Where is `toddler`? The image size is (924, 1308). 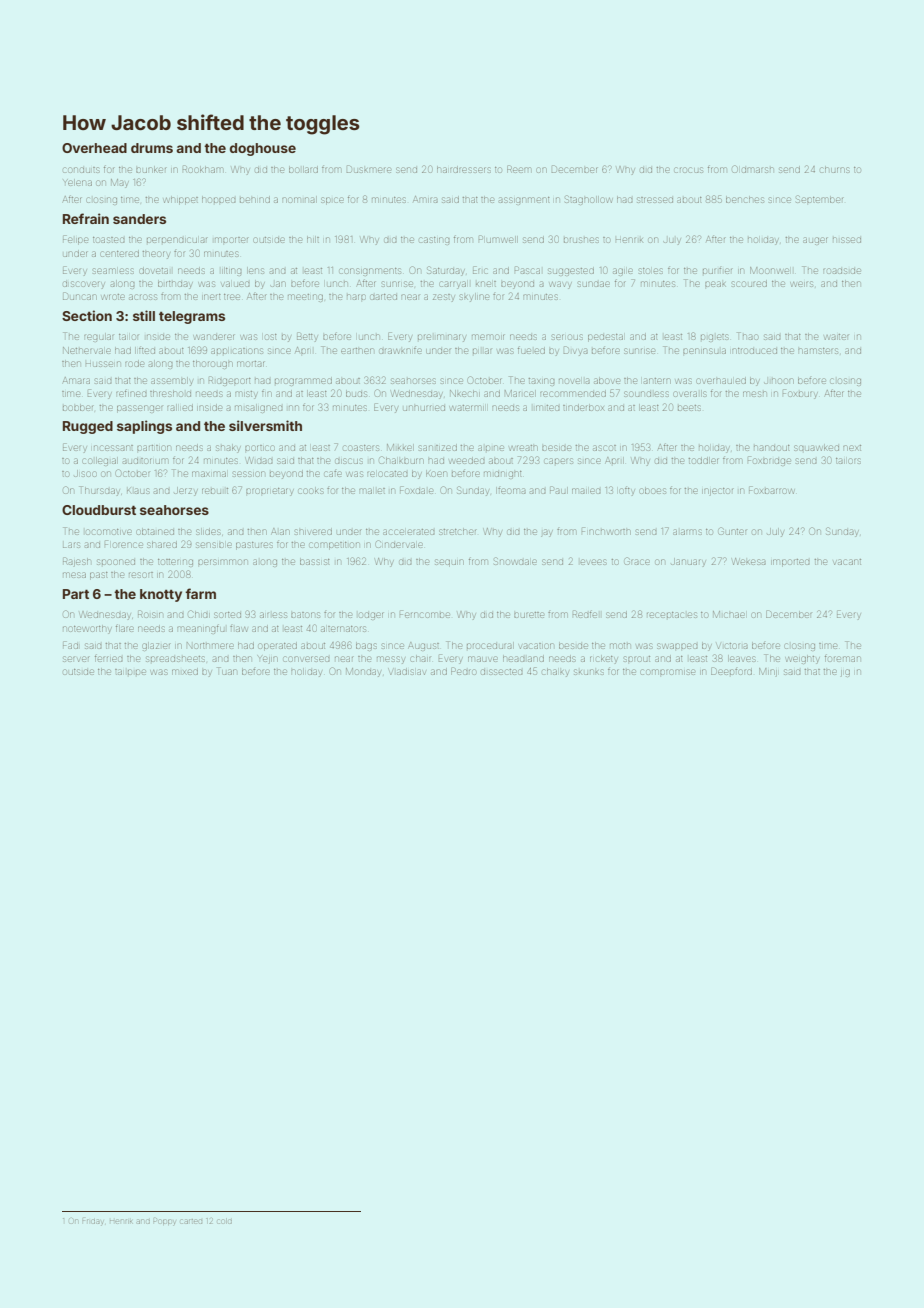
toddler is located at coordinates (703, 460).
